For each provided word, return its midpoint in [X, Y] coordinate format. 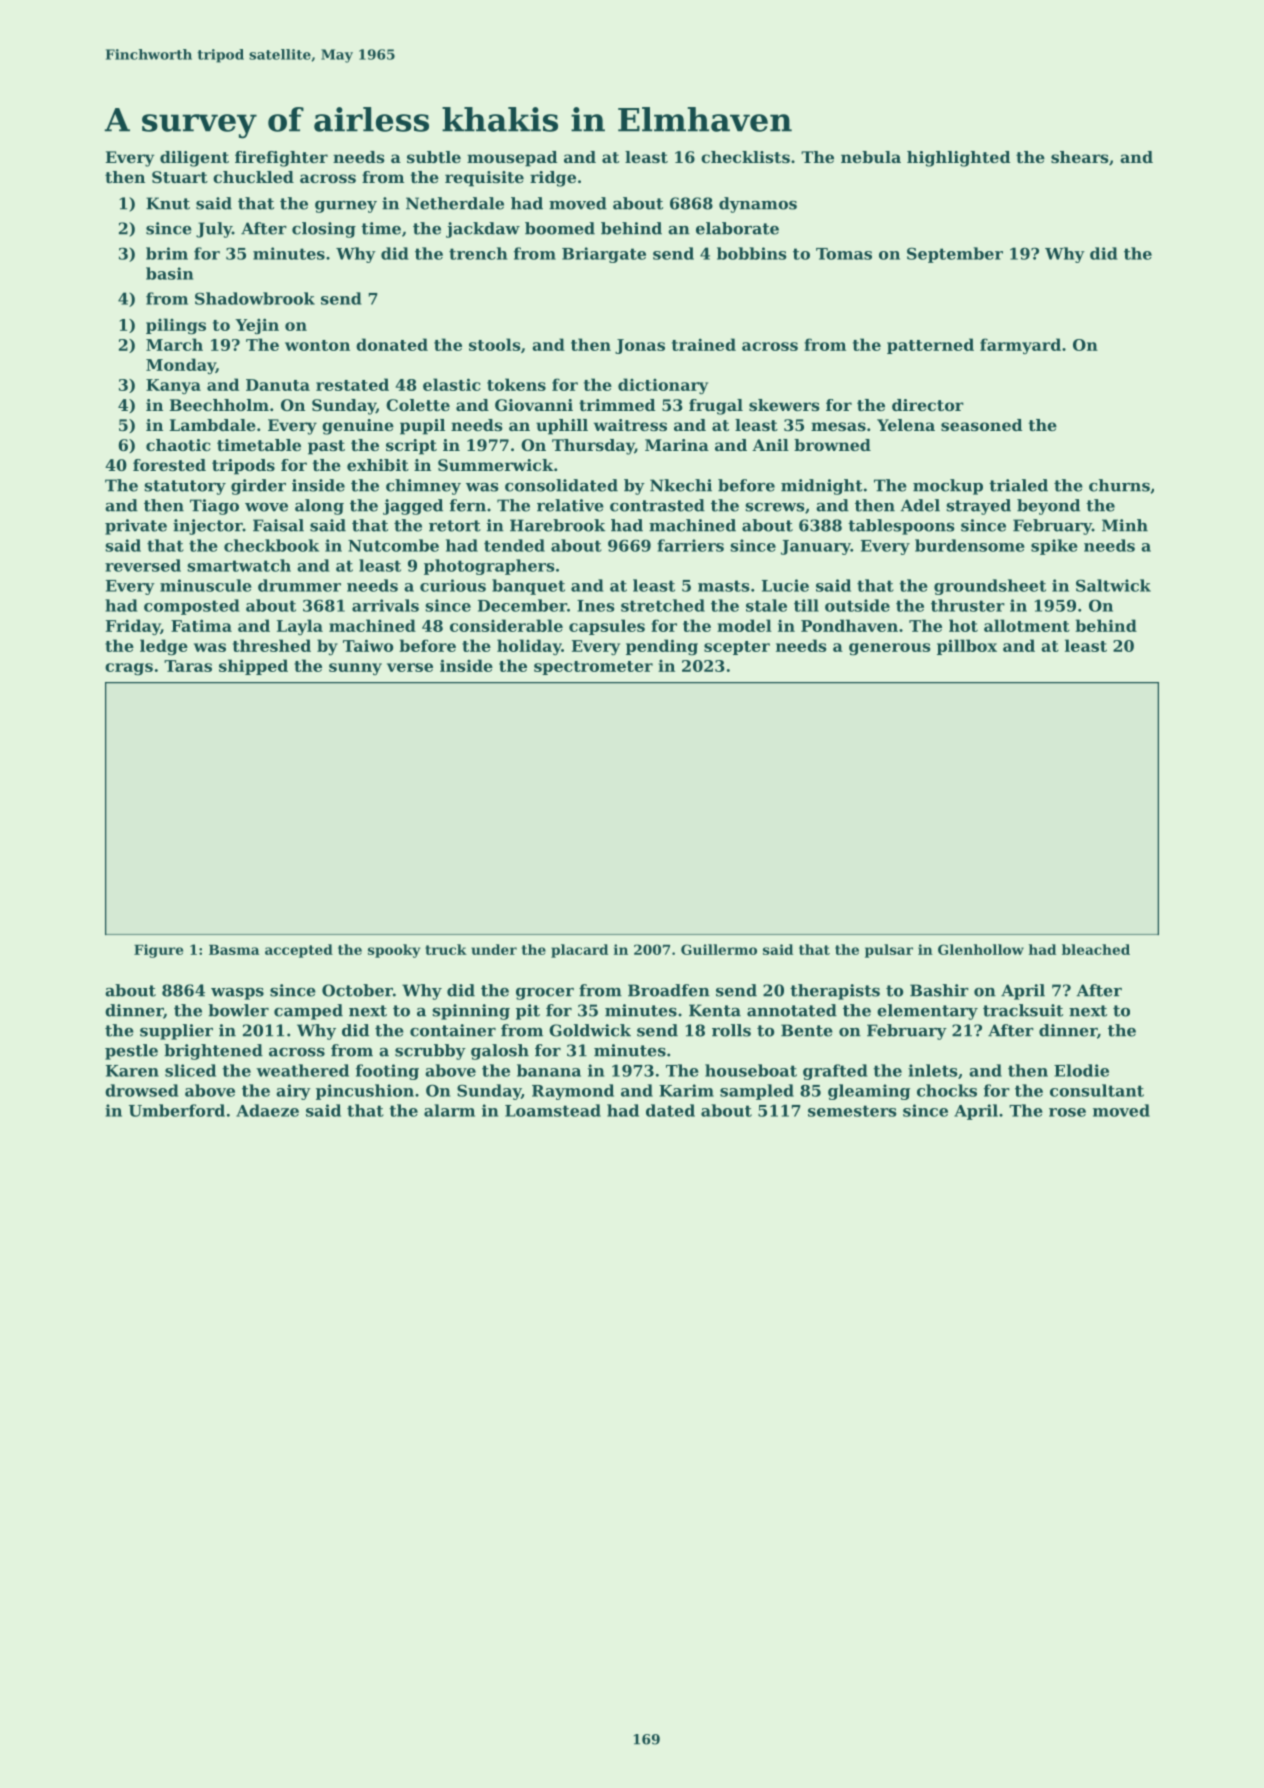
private [136, 527]
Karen [132, 1071]
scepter [737, 648]
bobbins [751, 253]
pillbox [967, 647]
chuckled [253, 177]
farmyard [1020, 346]
